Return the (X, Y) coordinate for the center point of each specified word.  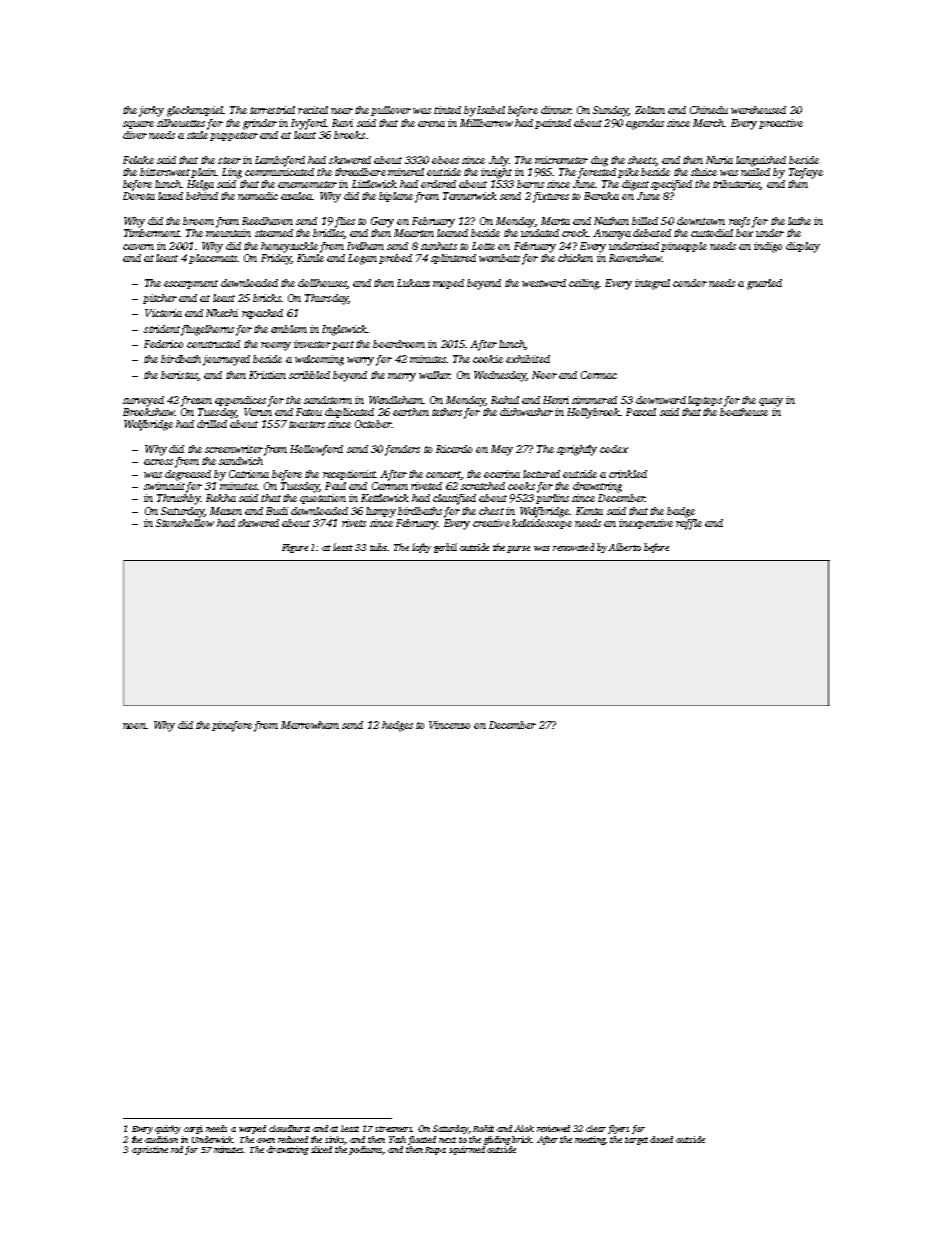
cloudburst (289, 1128)
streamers (394, 1129)
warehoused (758, 110)
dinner (556, 110)
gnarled (764, 284)
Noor (544, 375)
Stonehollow (185, 523)
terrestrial (272, 110)
